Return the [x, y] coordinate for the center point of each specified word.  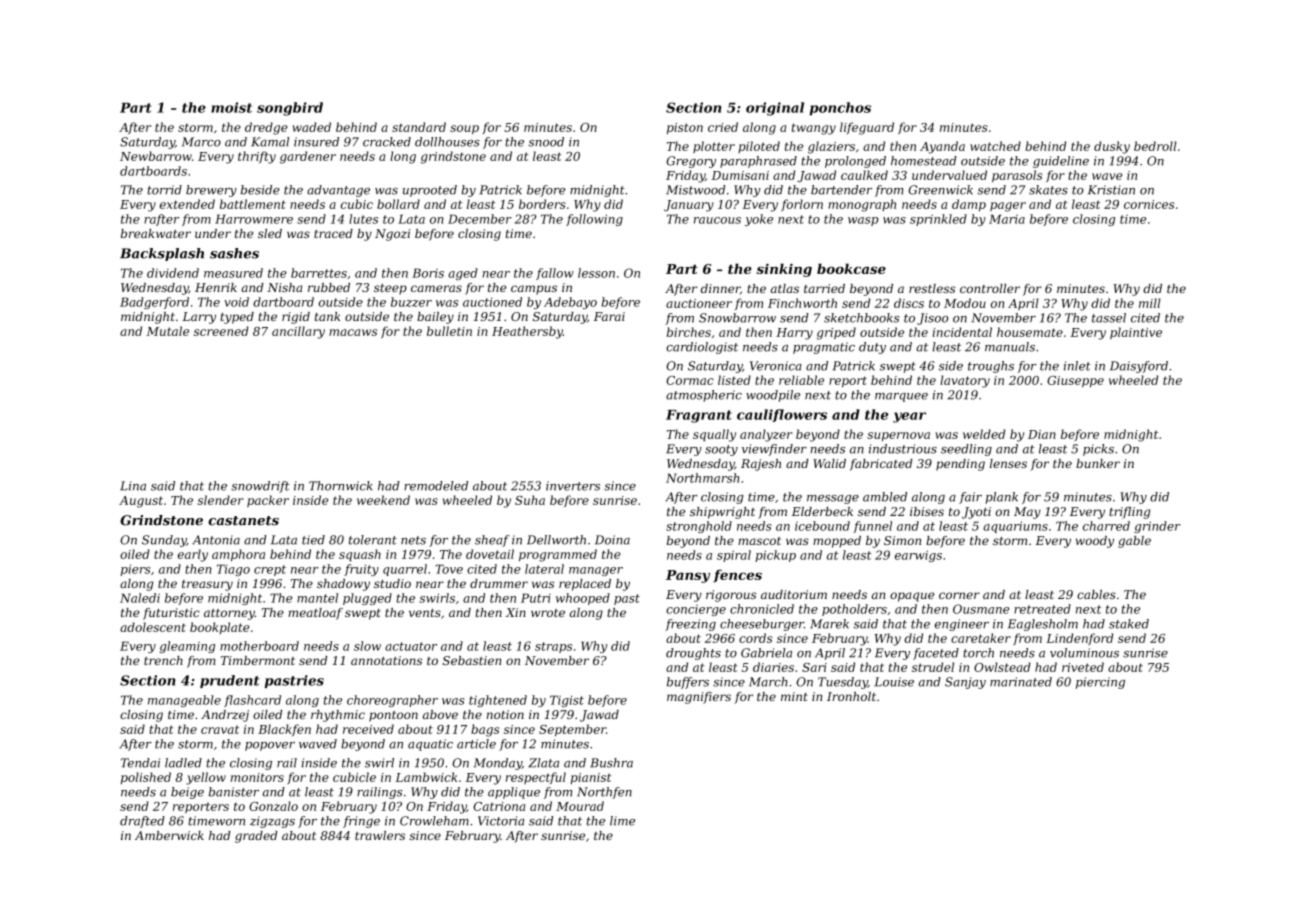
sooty [721, 450]
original [775, 109]
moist [231, 107]
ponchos [840, 109]
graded [256, 837]
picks [1098, 450]
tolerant [373, 540]
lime [622, 821]
